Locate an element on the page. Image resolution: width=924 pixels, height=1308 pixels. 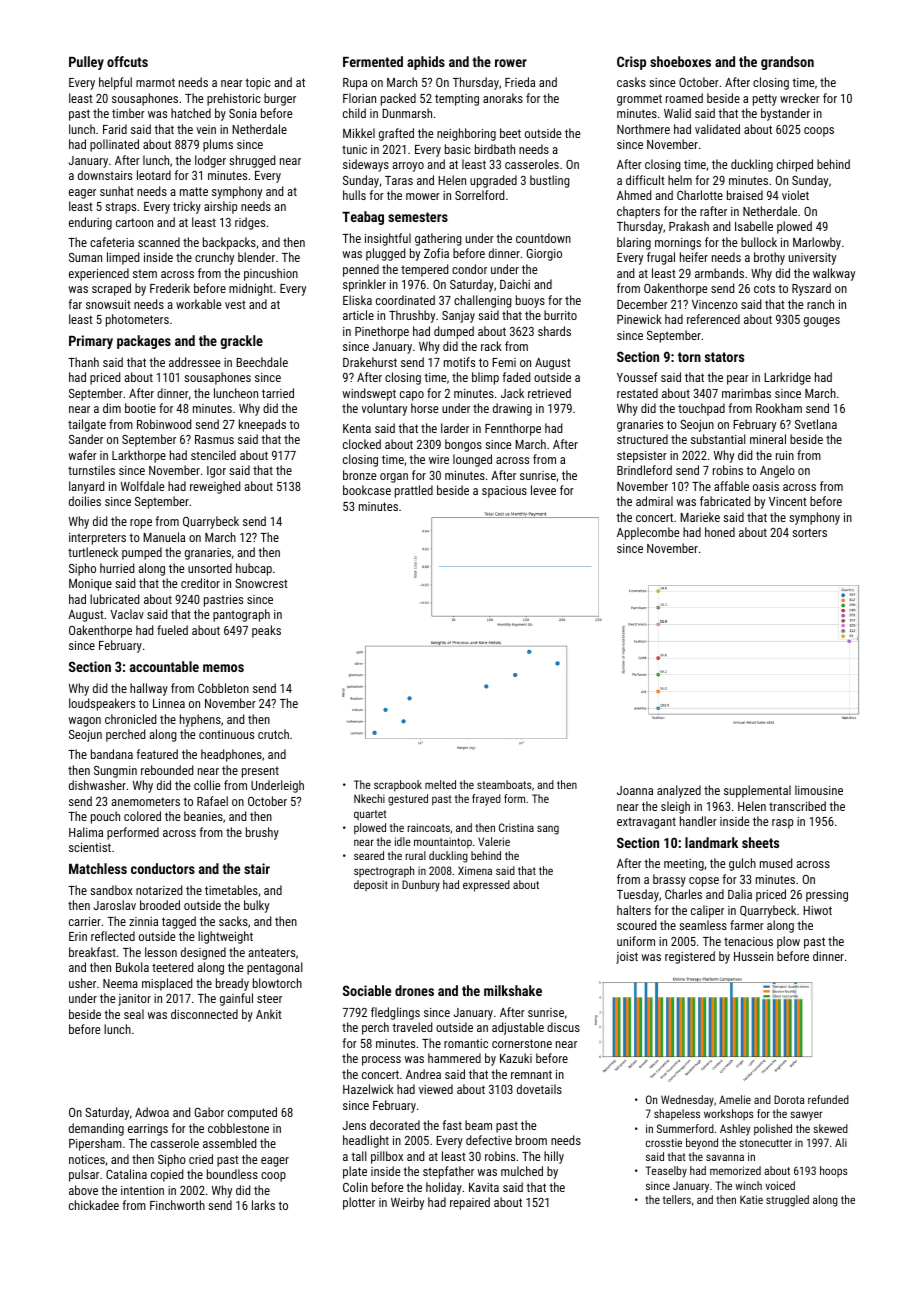
Crisp is located at coordinates (631, 63).
